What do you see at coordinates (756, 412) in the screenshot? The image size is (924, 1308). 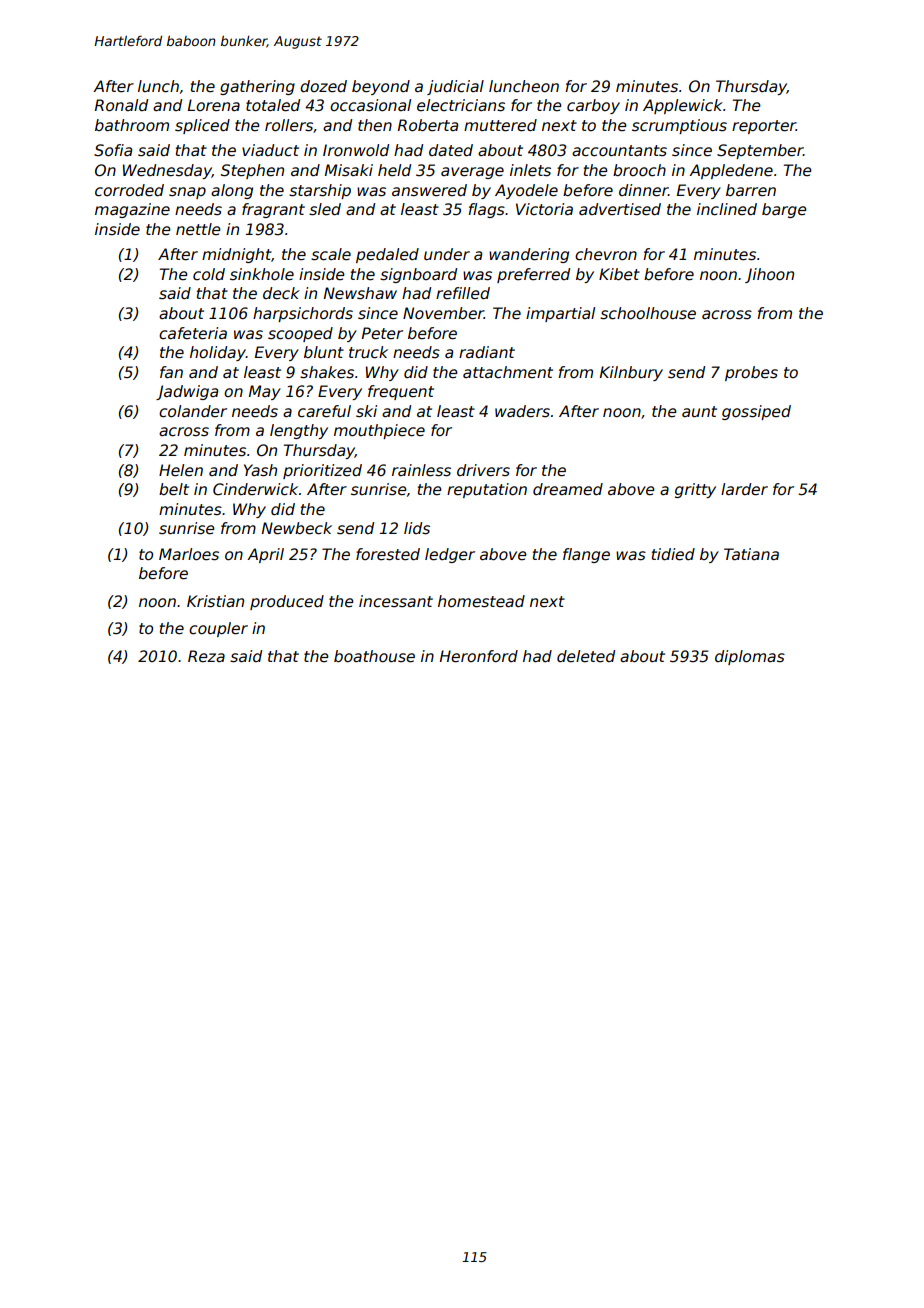 I see `gossiped` at bounding box center [756, 412].
